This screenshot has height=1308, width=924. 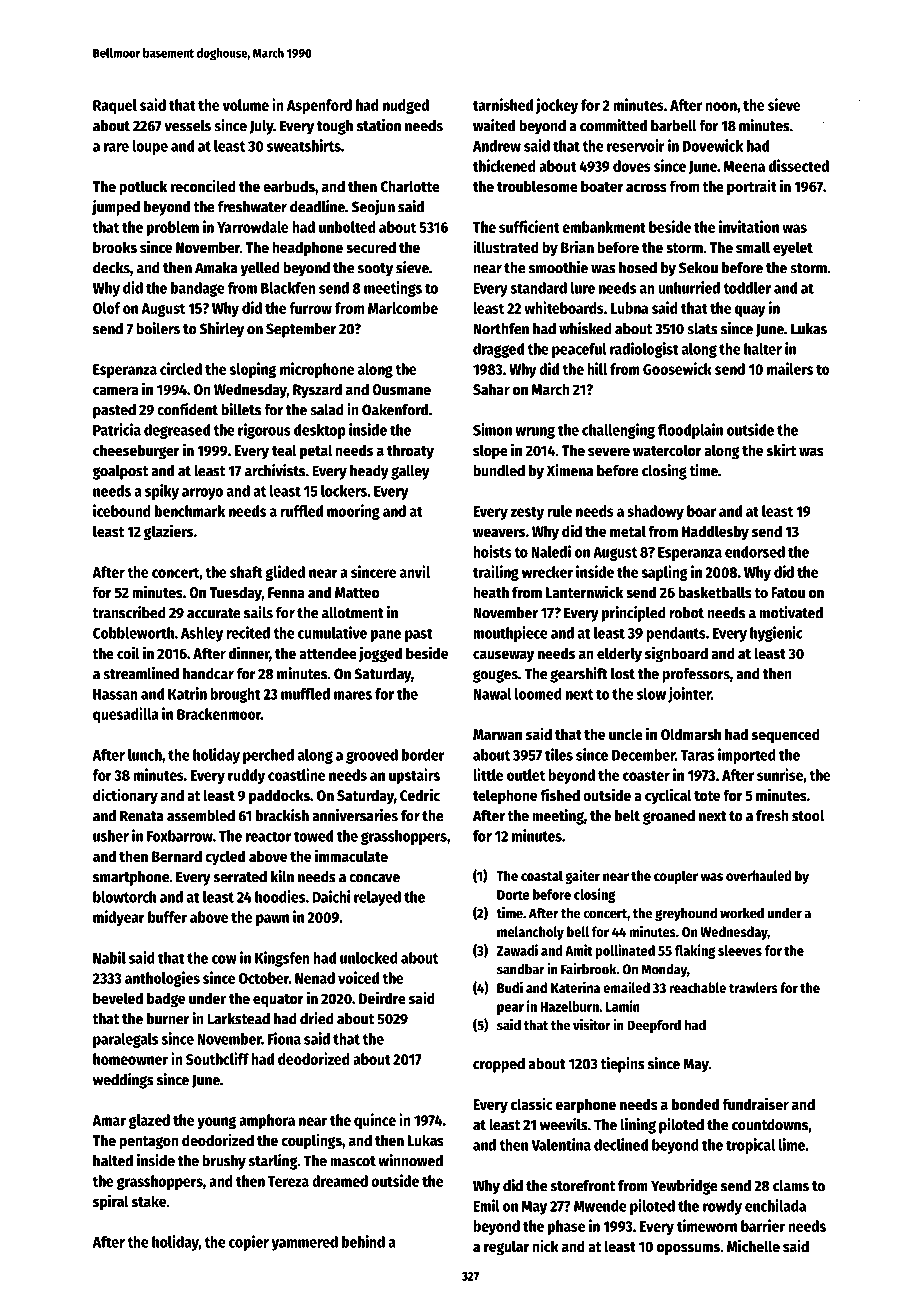 What do you see at coordinates (526, 775) in the screenshot?
I see `outlet` at bounding box center [526, 775].
